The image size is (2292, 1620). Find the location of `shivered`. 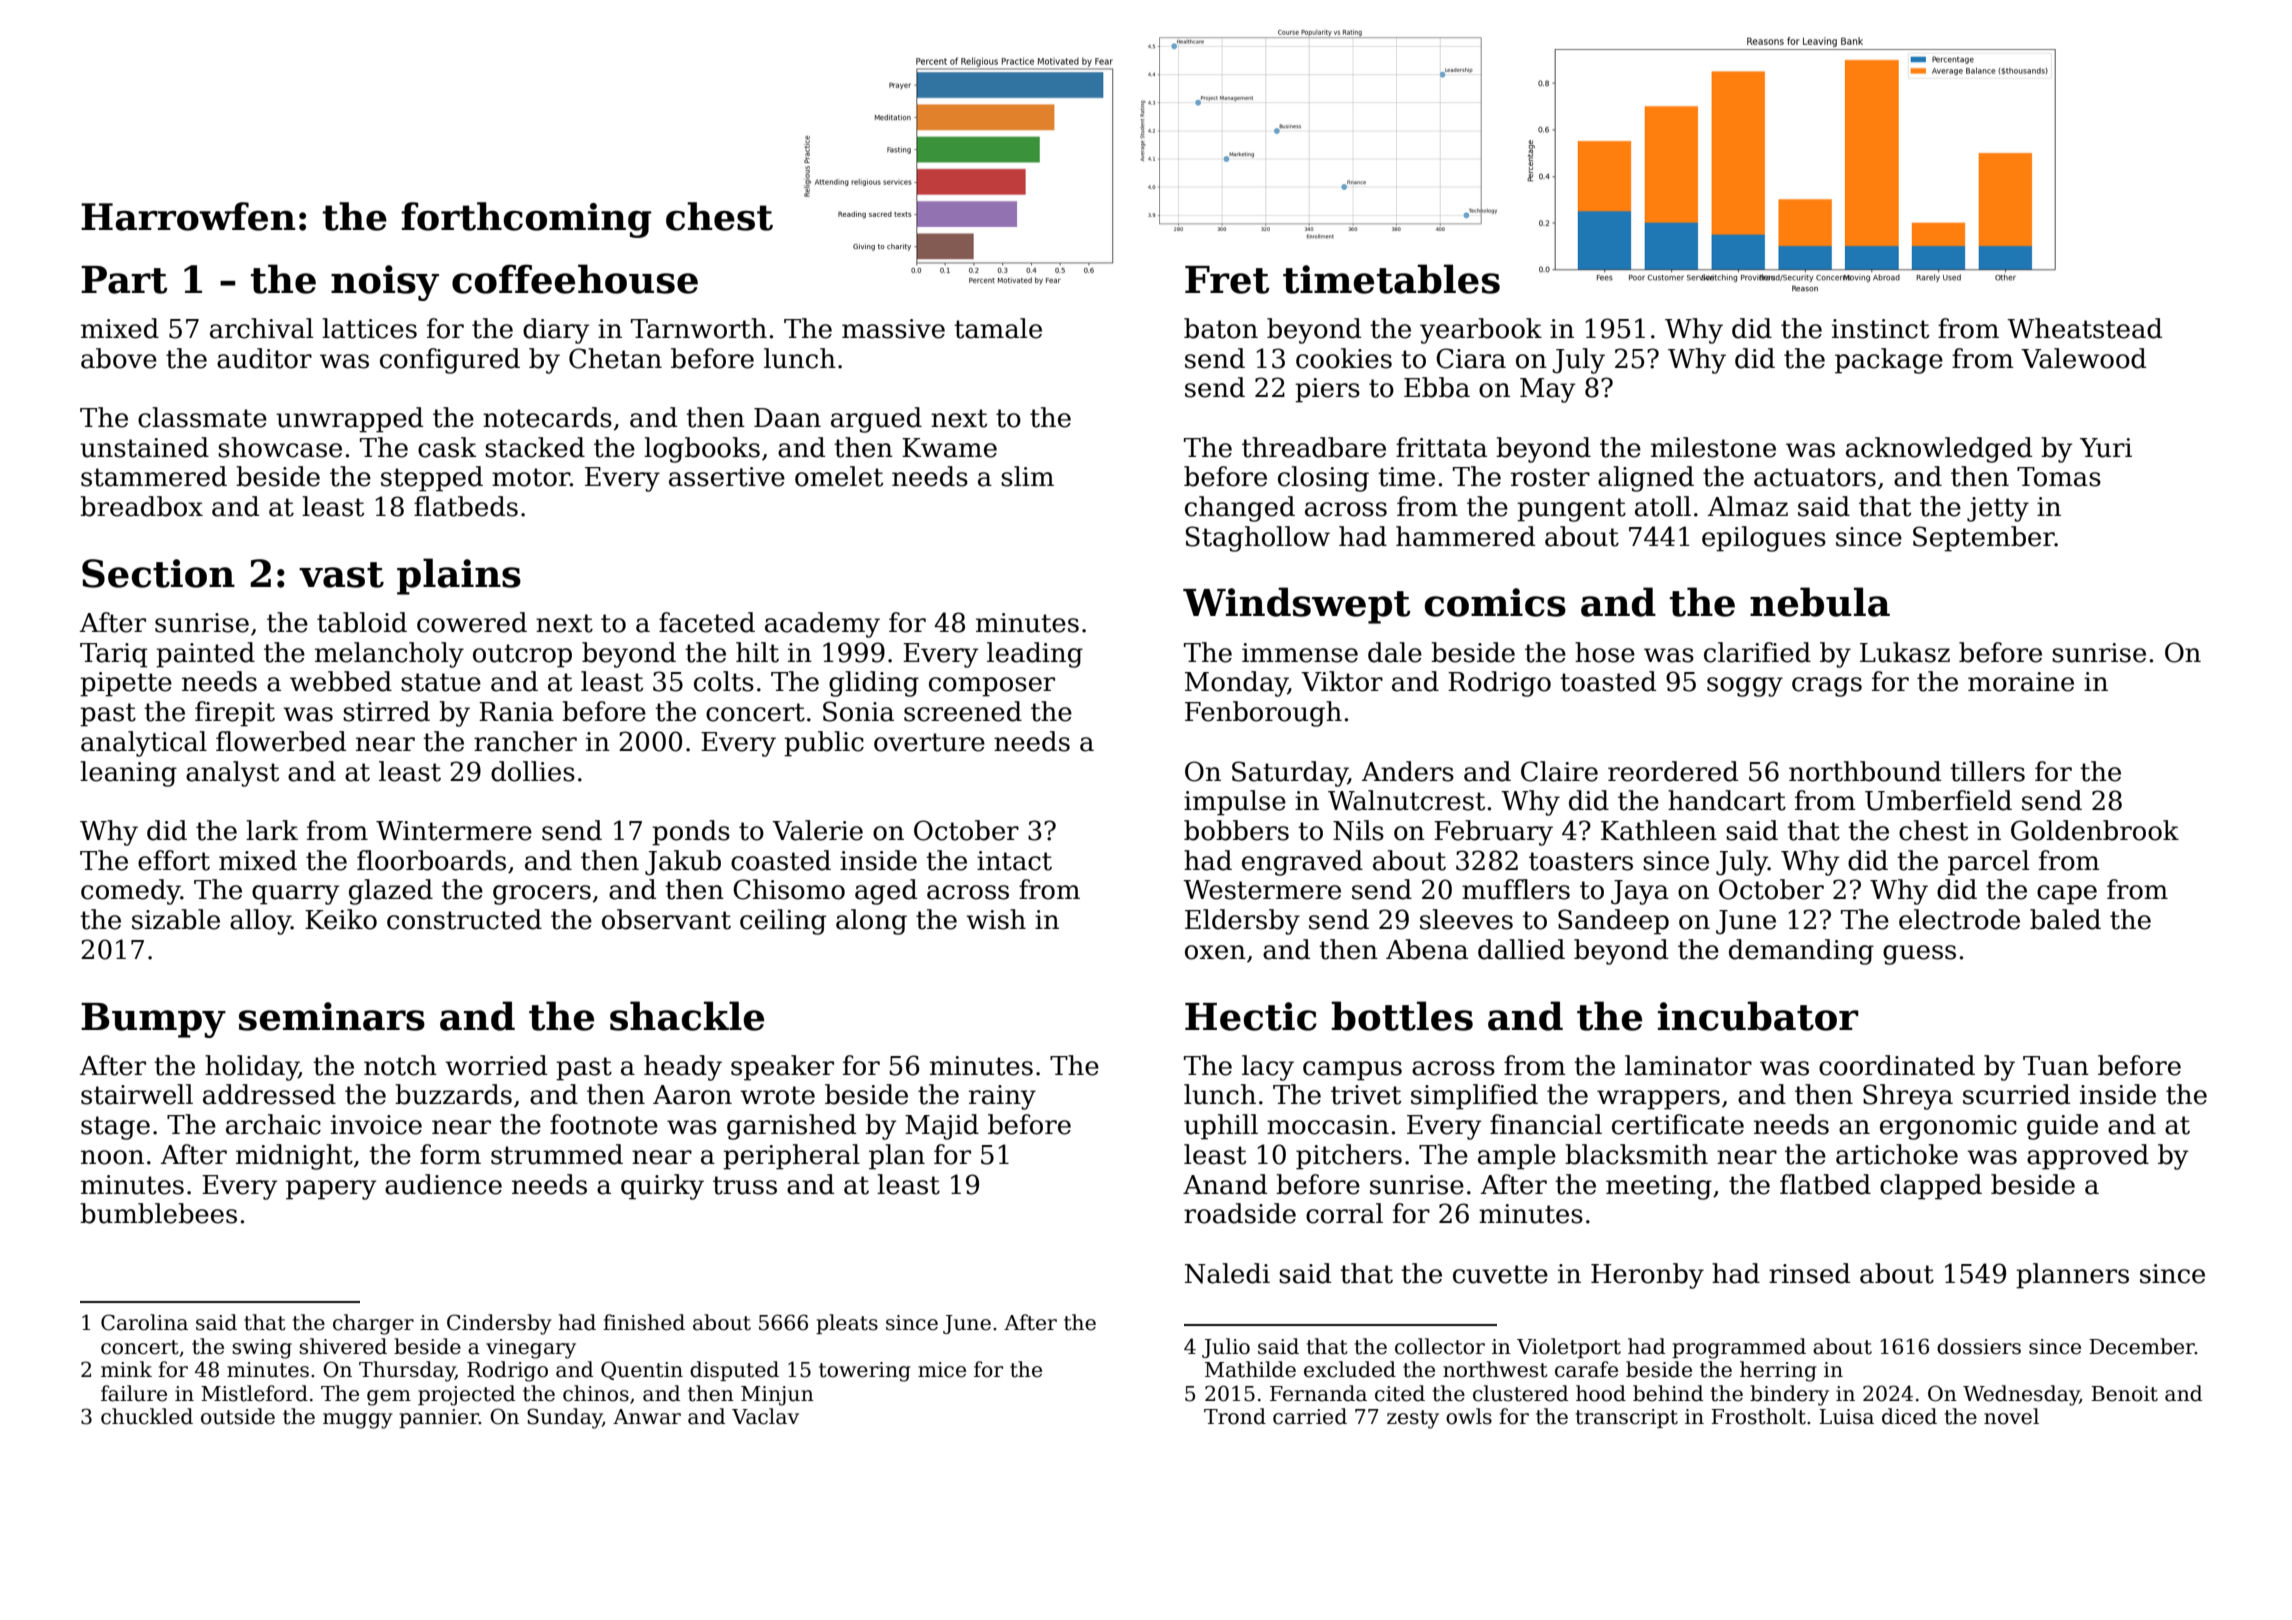

shivered is located at coordinates (343, 1346).
